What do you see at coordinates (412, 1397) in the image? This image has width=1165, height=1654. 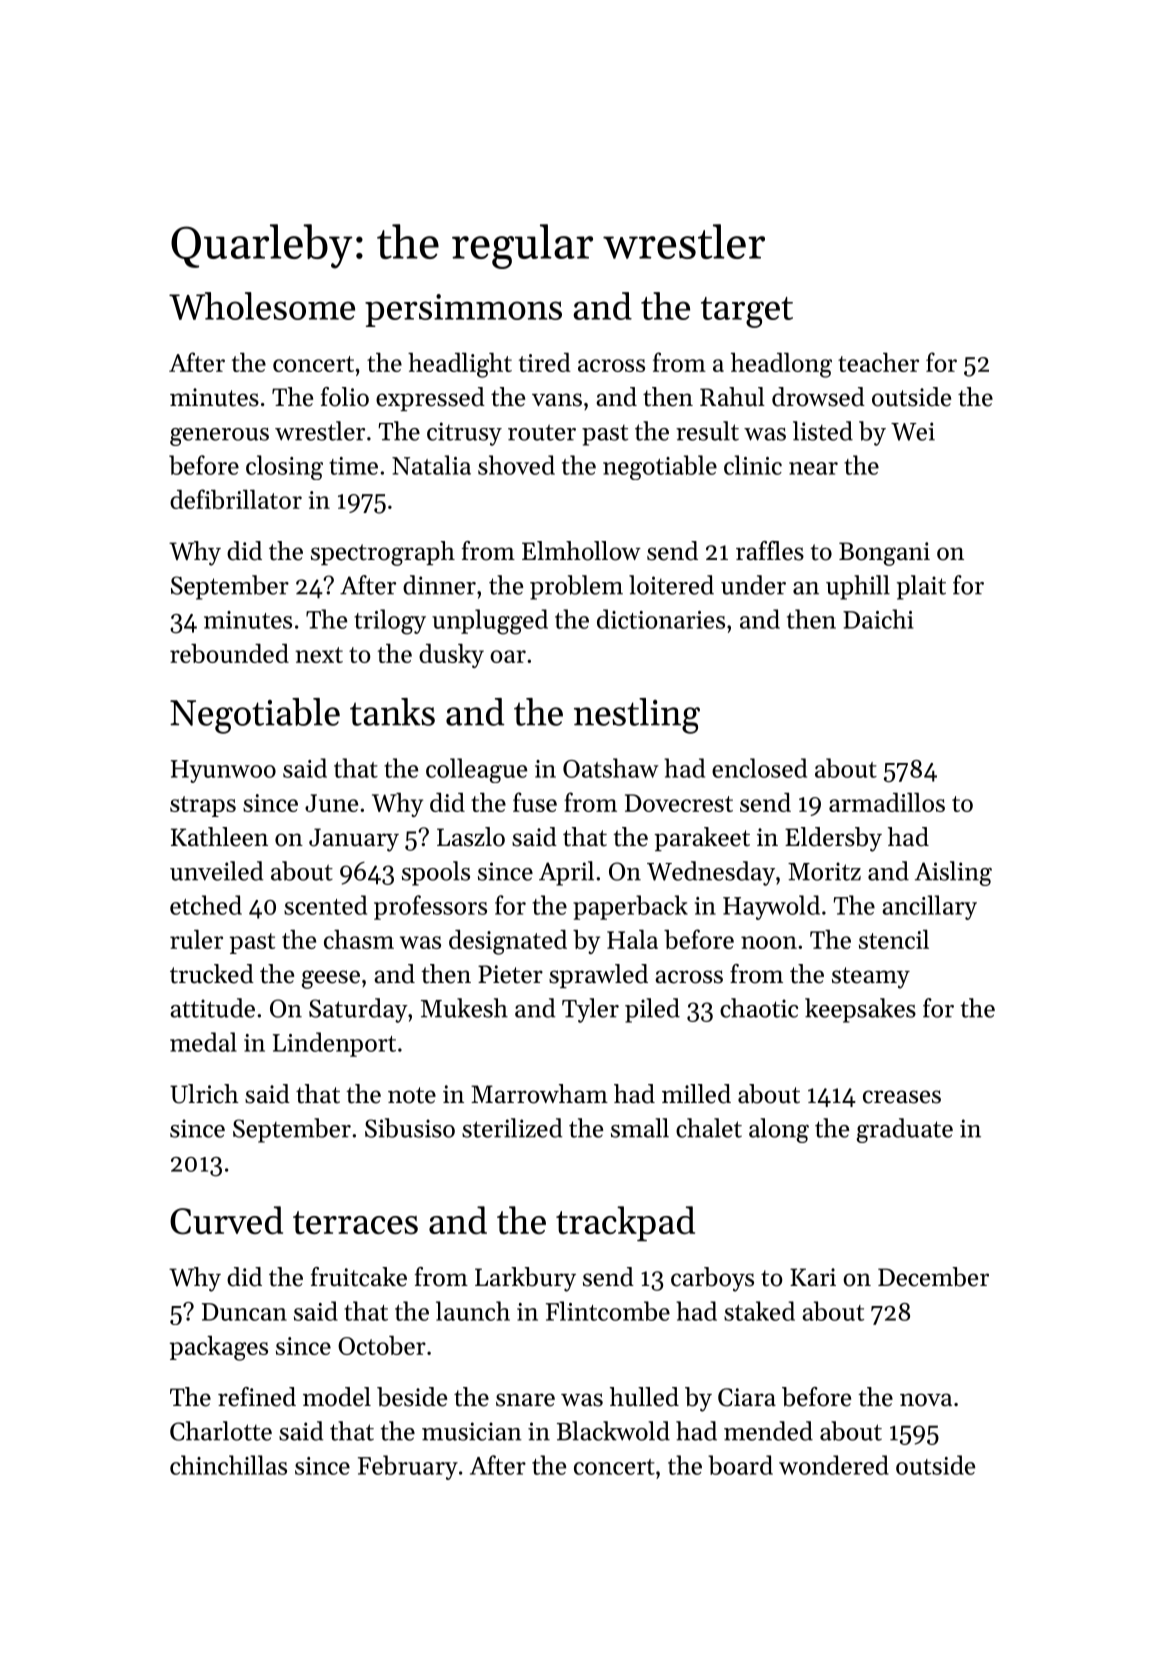 I see `beside` at bounding box center [412, 1397].
